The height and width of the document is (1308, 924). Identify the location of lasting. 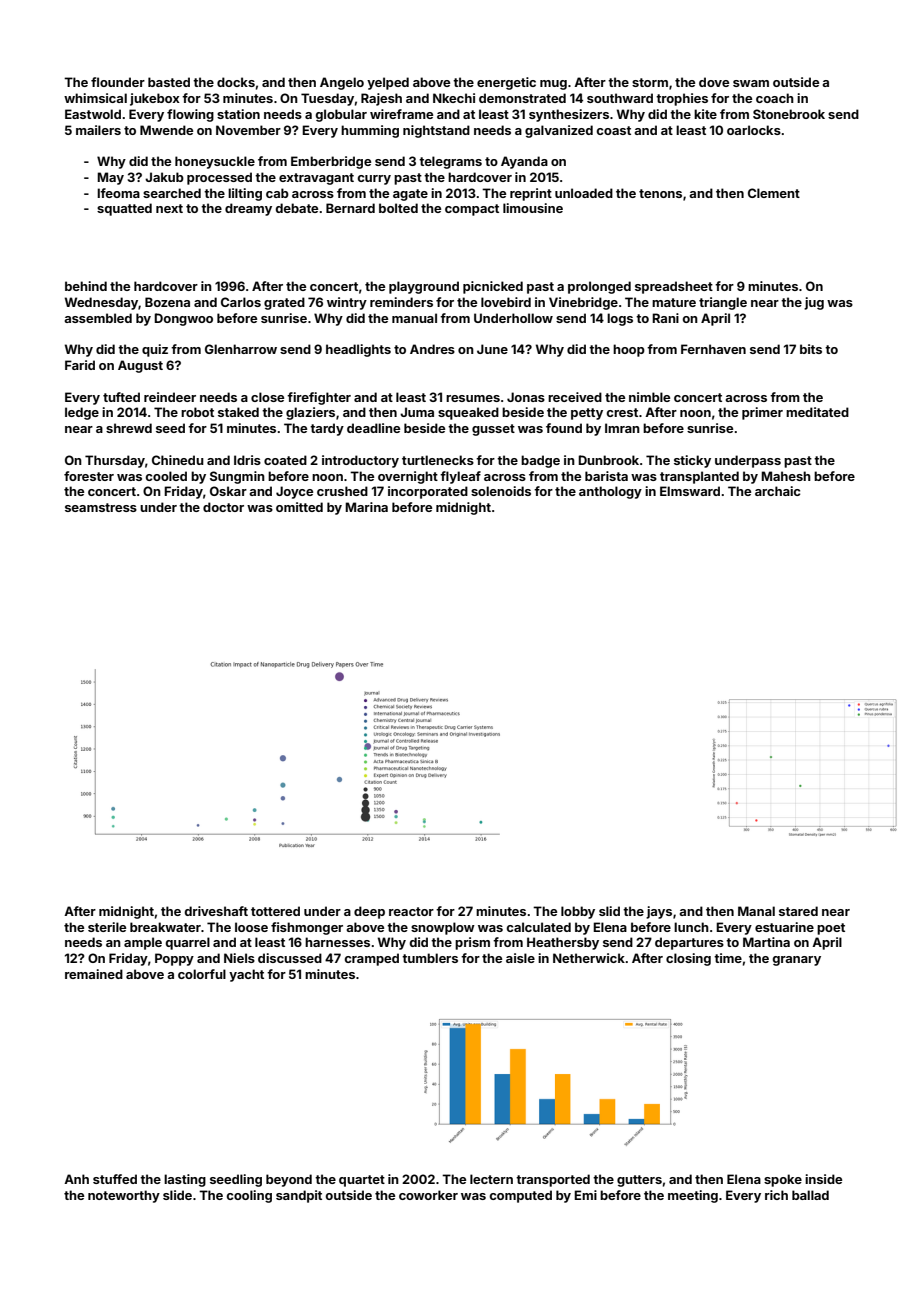
(185, 1180).
